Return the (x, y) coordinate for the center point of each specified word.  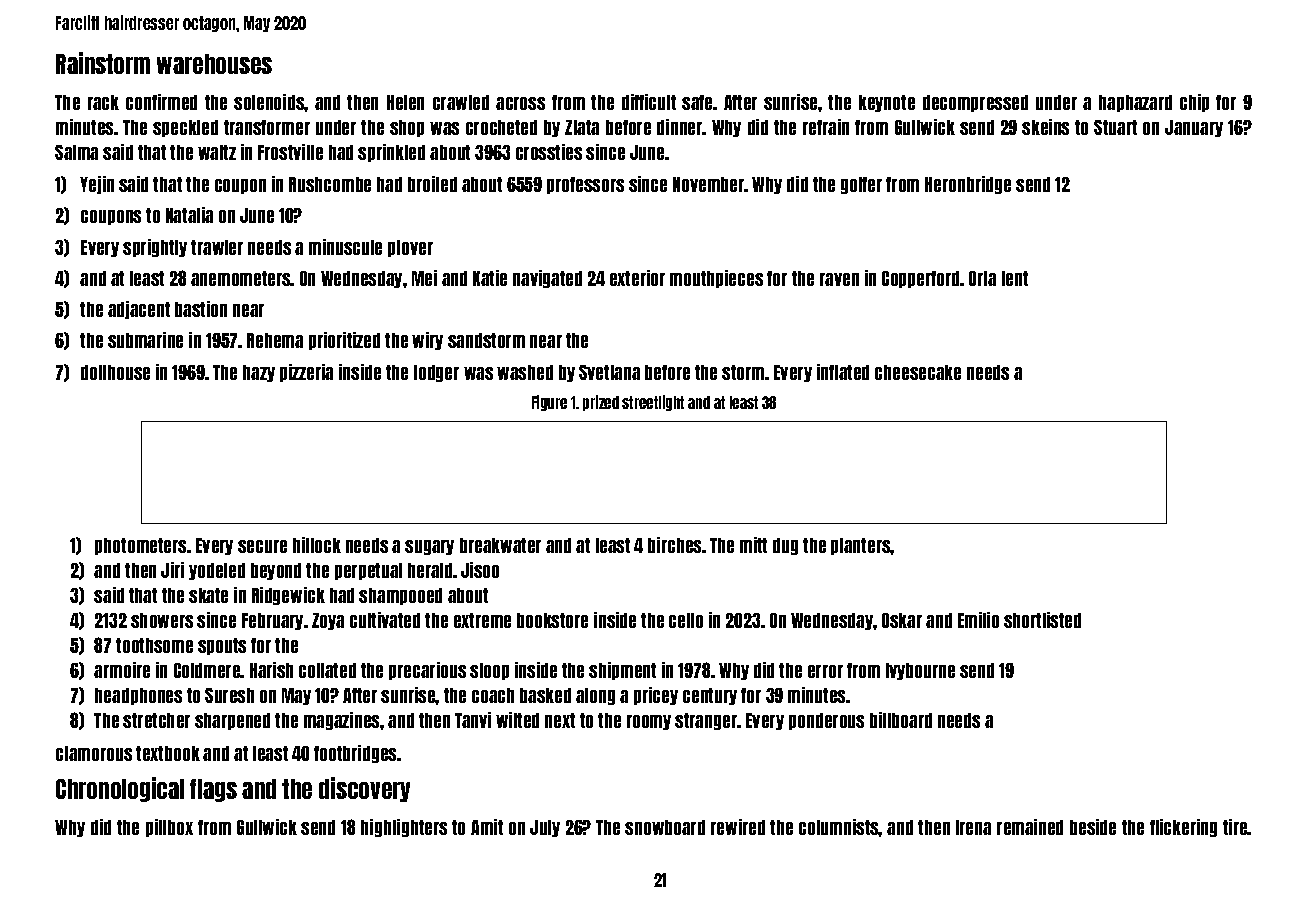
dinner (680, 127)
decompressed (975, 103)
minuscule (345, 247)
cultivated (385, 620)
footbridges (355, 754)
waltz (217, 152)
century (710, 696)
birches (674, 545)
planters (861, 546)
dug (785, 546)
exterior (637, 278)
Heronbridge (968, 185)
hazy (259, 373)
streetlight (653, 403)
